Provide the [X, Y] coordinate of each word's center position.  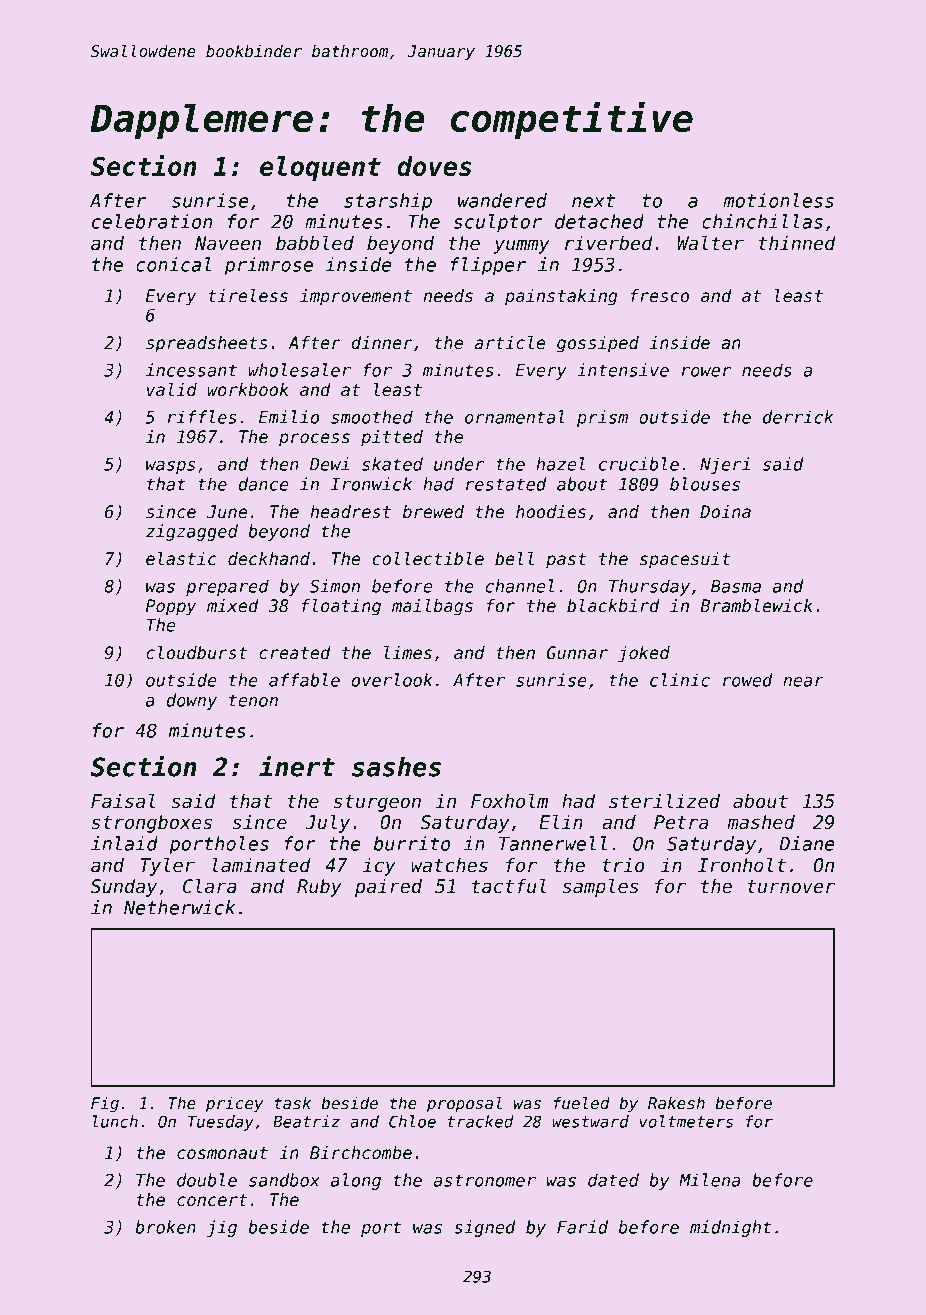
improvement [356, 297]
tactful [509, 886]
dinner [382, 343]
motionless [778, 200]
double [207, 1180]
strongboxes [151, 824]
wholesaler [300, 370]
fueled [582, 1103]
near [803, 682]
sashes [396, 767]
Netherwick [179, 907]
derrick [798, 417]
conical [173, 264]
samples [601, 888]
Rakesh [676, 1103]
